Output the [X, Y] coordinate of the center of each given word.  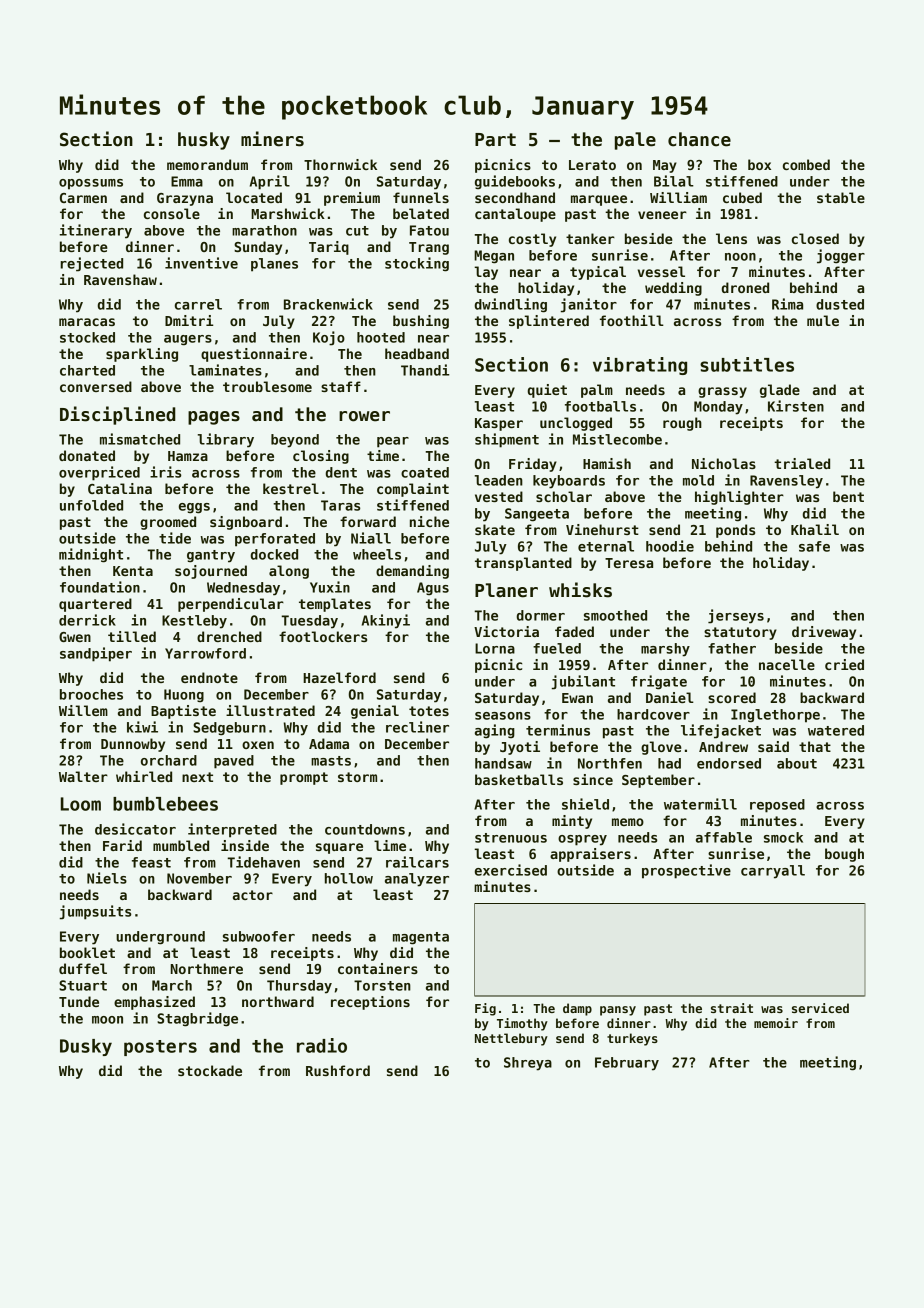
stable [841, 197]
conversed [96, 386]
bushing [421, 322]
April [270, 182]
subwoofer [259, 936]
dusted [840, 304]
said [773, 746]
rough [682, 424]
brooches [91, 694]
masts [331, 761]
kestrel [291, 488]
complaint [413, 490]
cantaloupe [515, 215]
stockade [210, 1070]
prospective [686, 871]
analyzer [417, 880]
